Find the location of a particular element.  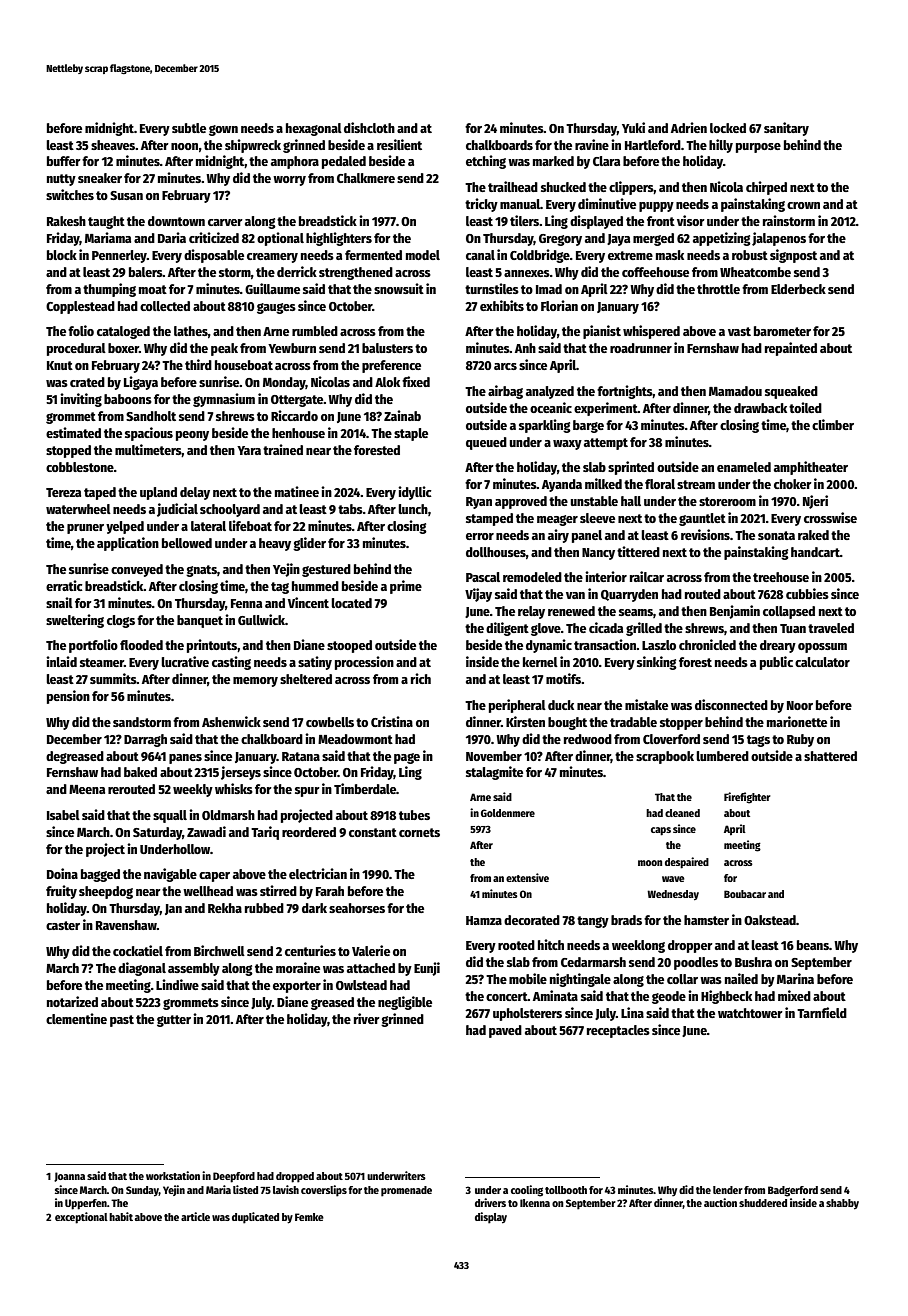

baboons is located at coordinates (128, 399).
